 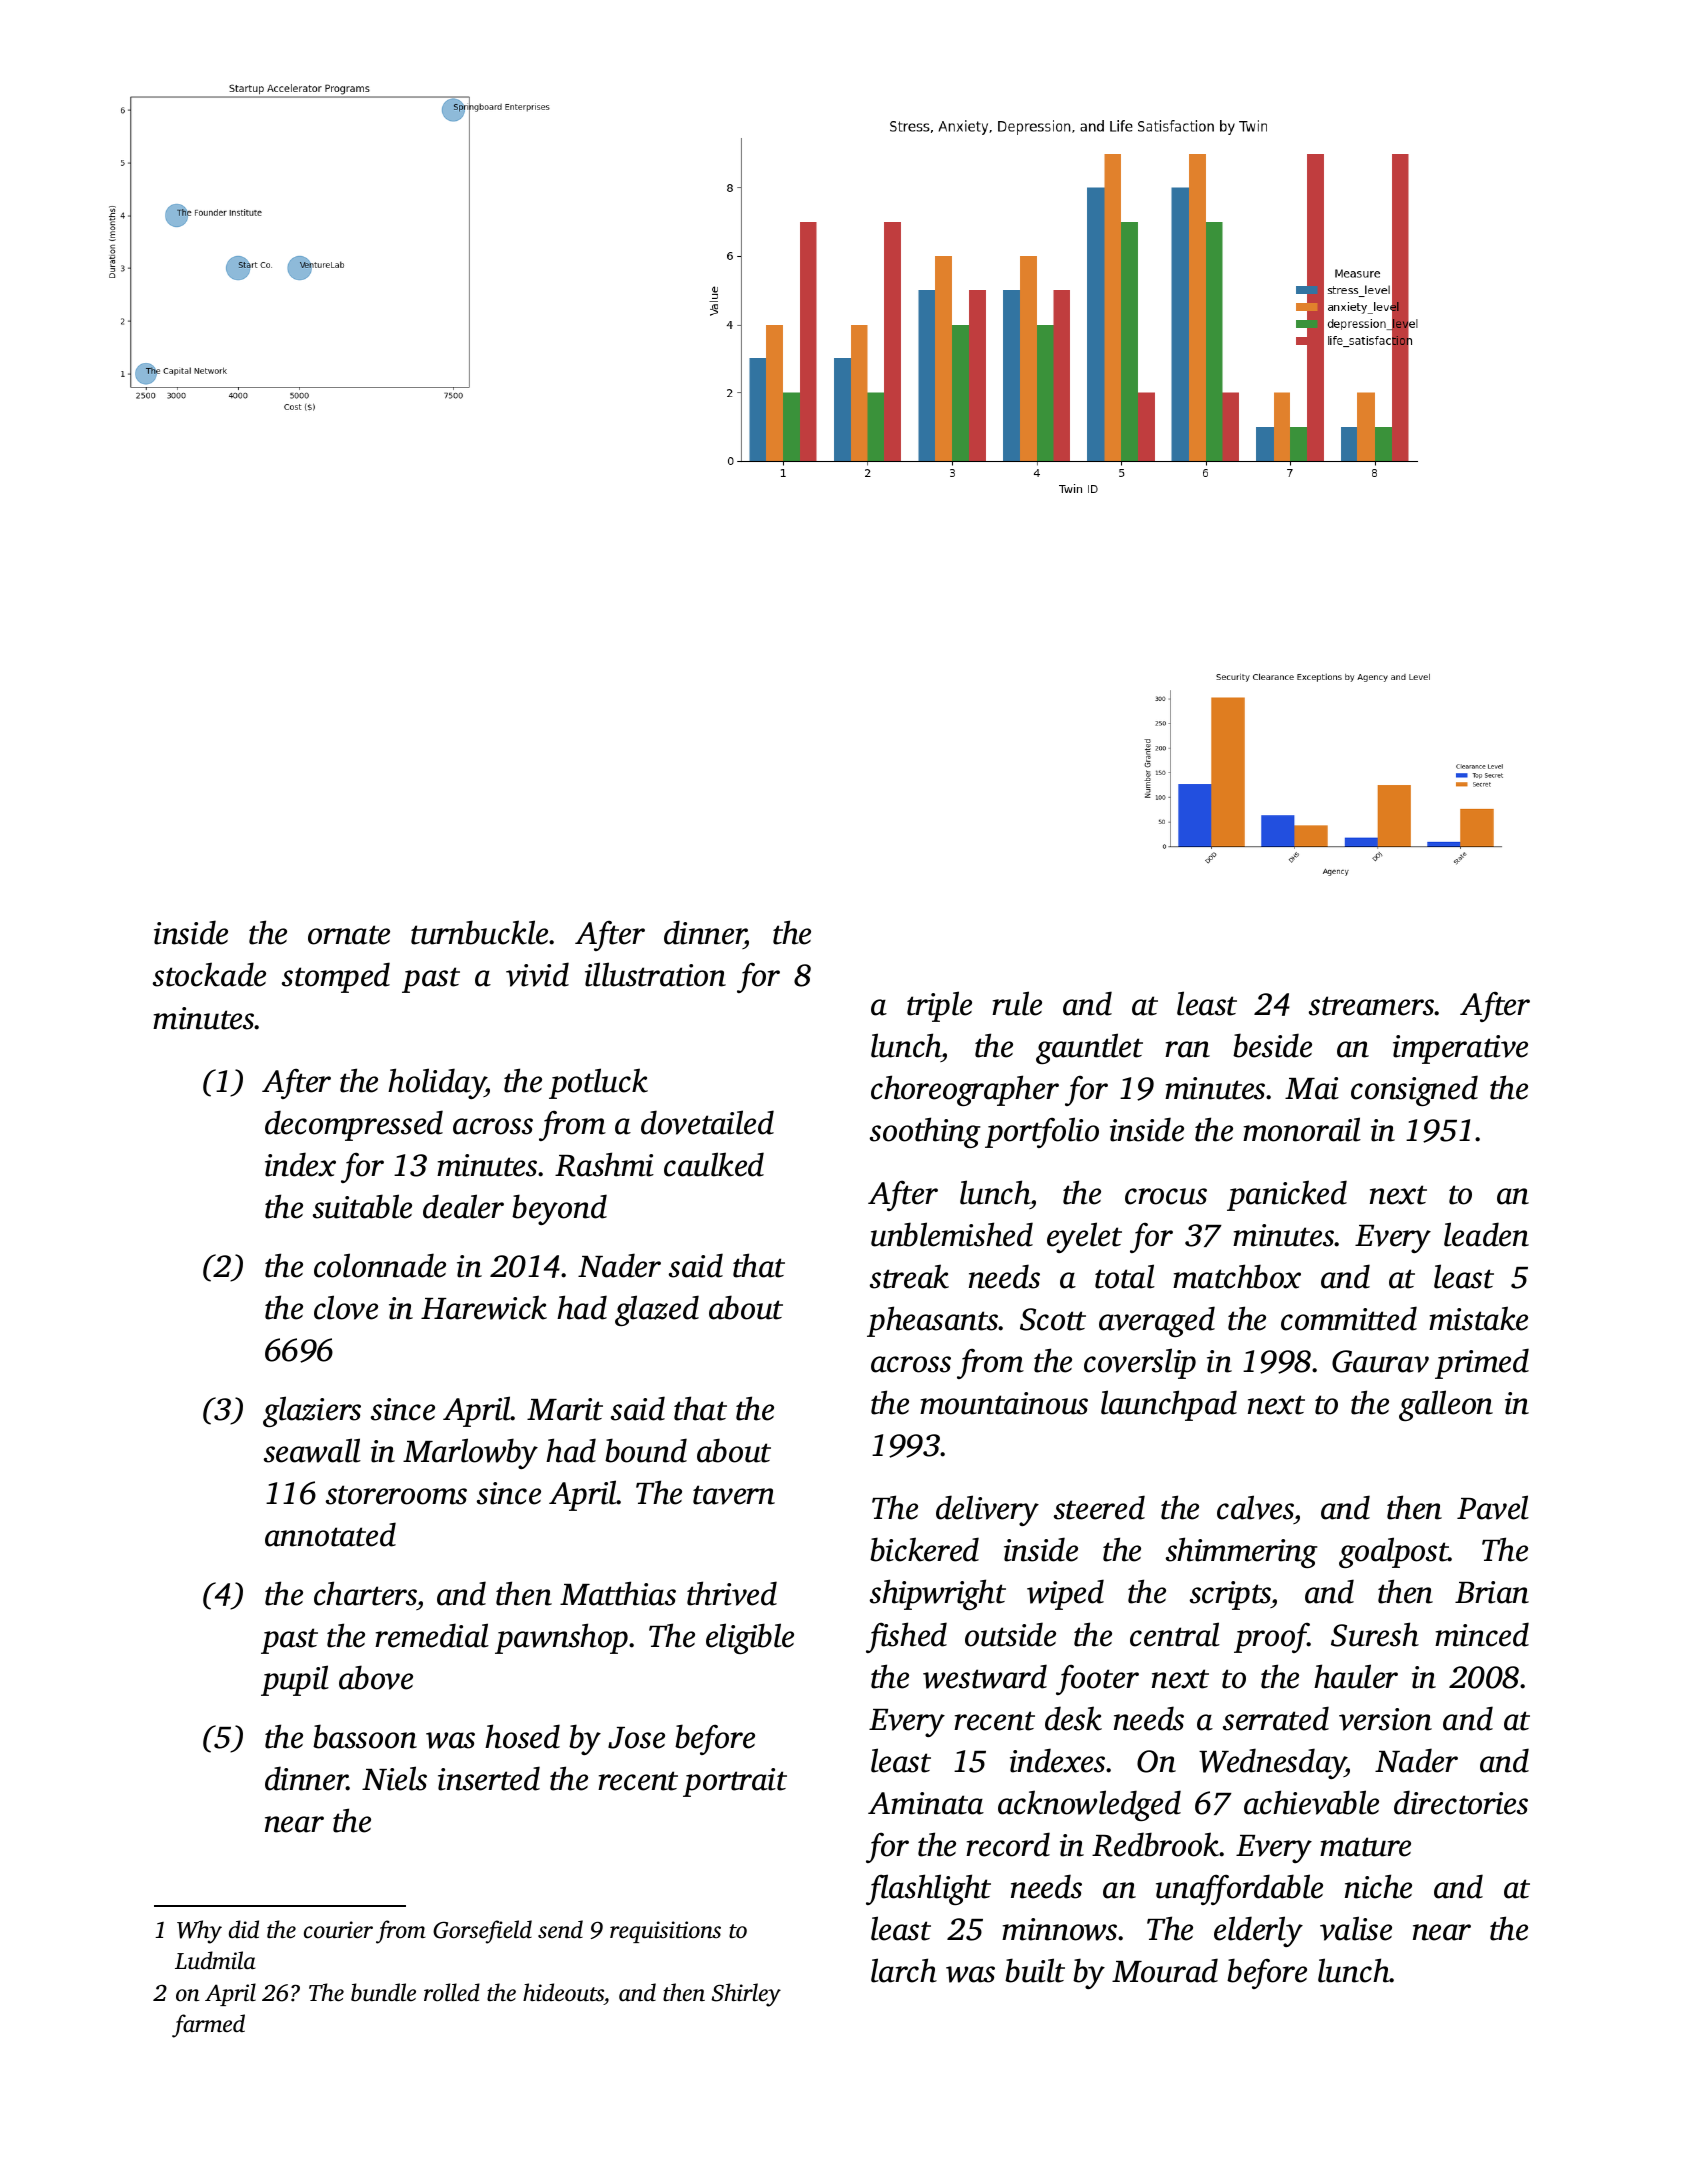 I want to click on built, so click(x=1035, y=1970).
